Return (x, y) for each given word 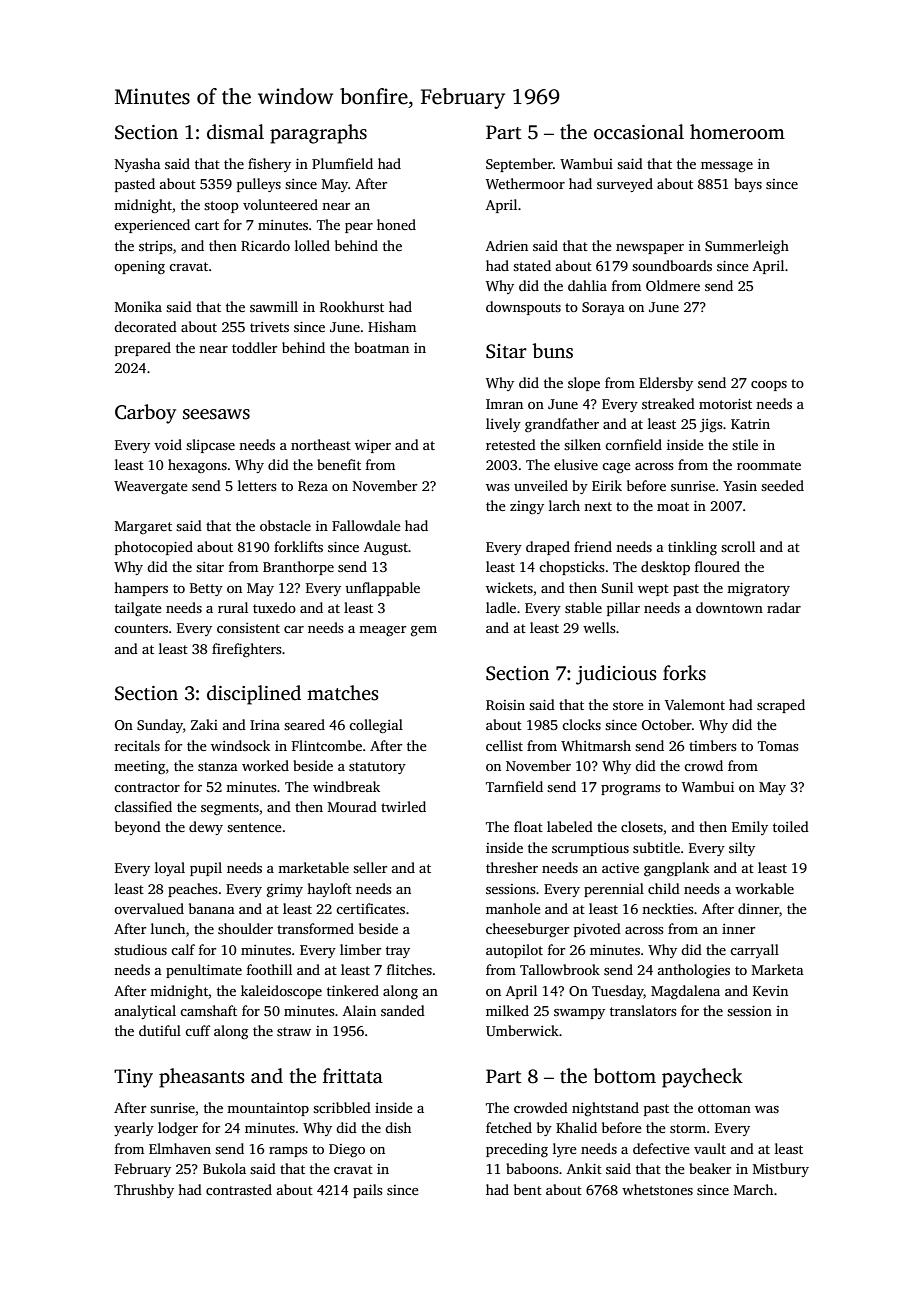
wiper (373, 446)
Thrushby (144, 1191)
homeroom (737, 132)
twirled (403, 806)
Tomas (778, 746)
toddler (254, 347)
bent (528, 1189)
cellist (504, 745)
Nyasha (138, 165)
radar (784, 607)
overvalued (149, 908)
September (519, 165)
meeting (139, 767)
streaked (668, 403)
